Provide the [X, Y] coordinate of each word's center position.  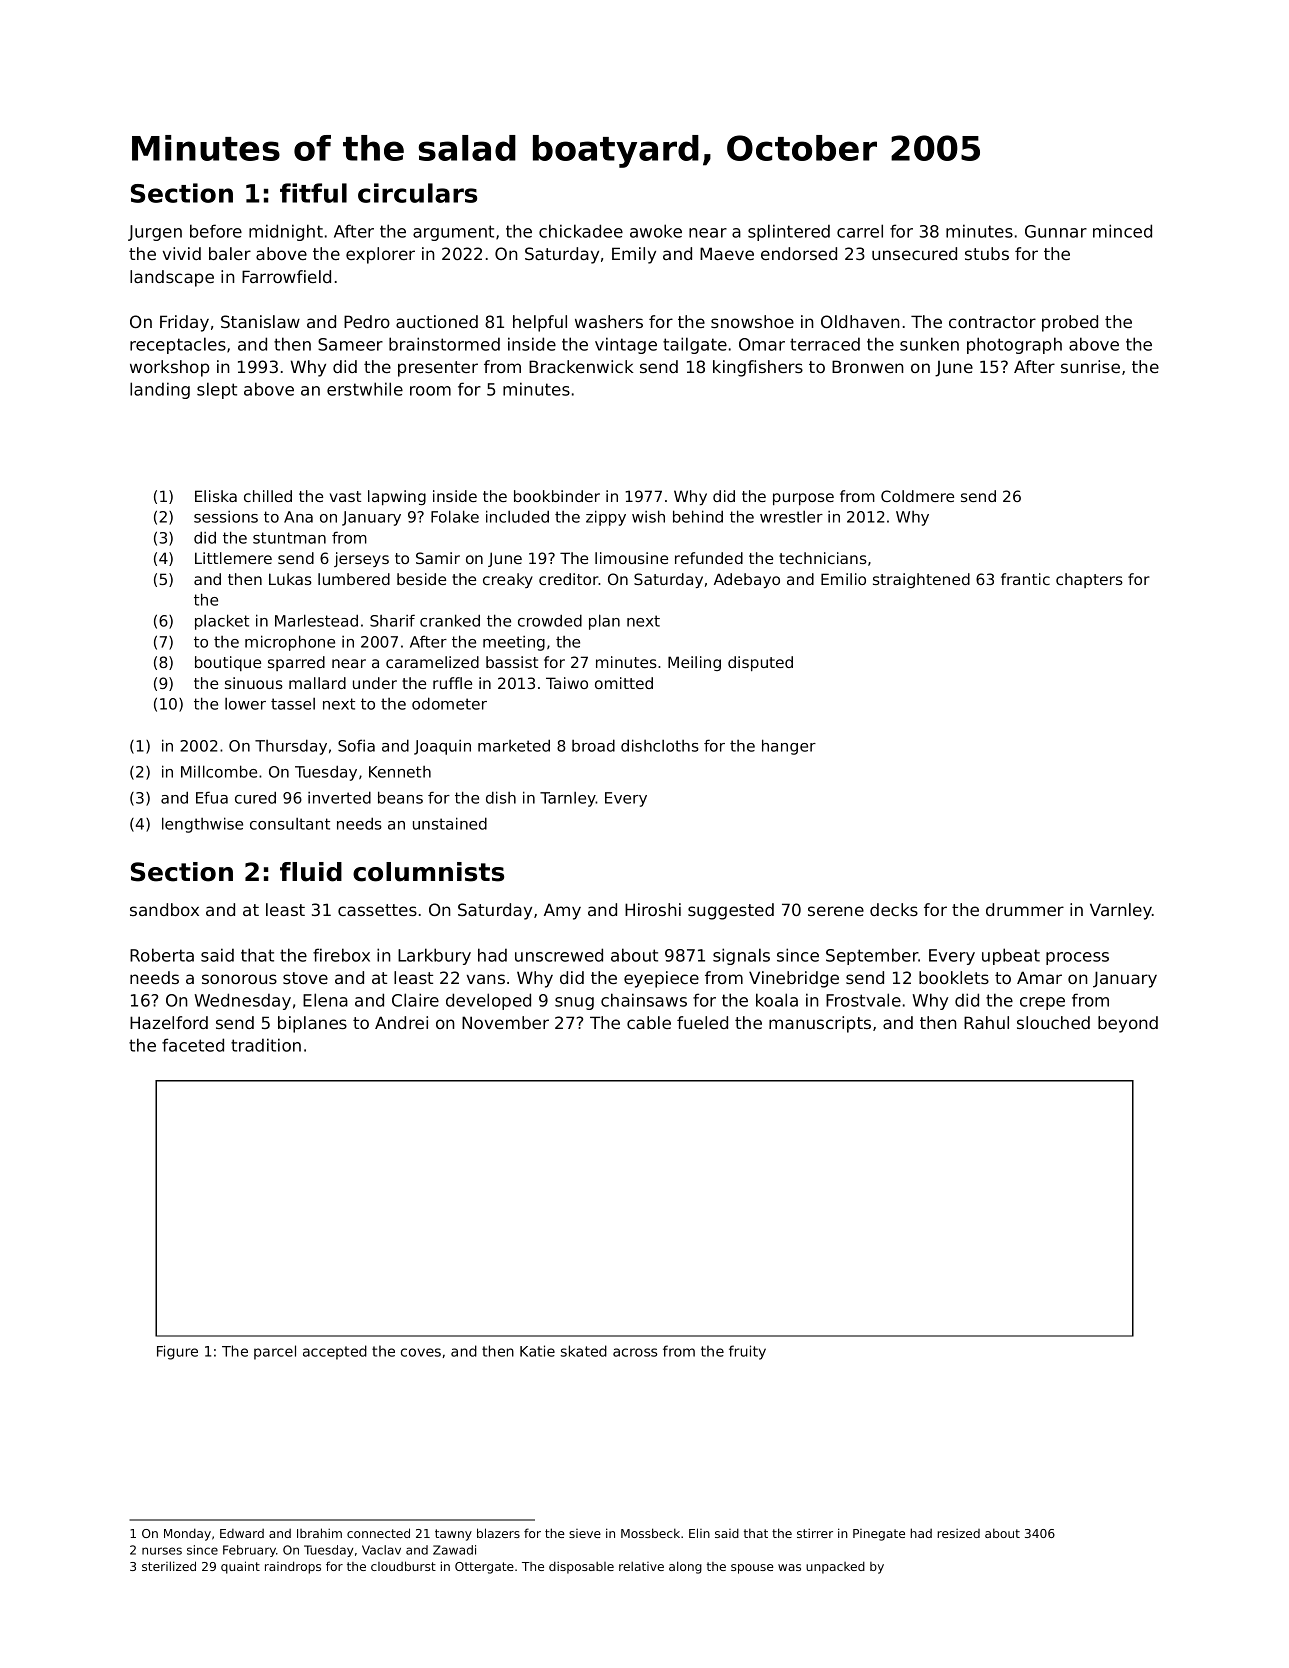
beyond [1128, 1024]
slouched [1053, 1022]
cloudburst [403, 1566]
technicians [823, 558]
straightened [921, 580]
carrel [860, 231]
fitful [313, 193]
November [505, 1022]
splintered [789, 232]
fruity [747, 1352]
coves [421, 1352]
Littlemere [233, 558]
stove [305, 978]
